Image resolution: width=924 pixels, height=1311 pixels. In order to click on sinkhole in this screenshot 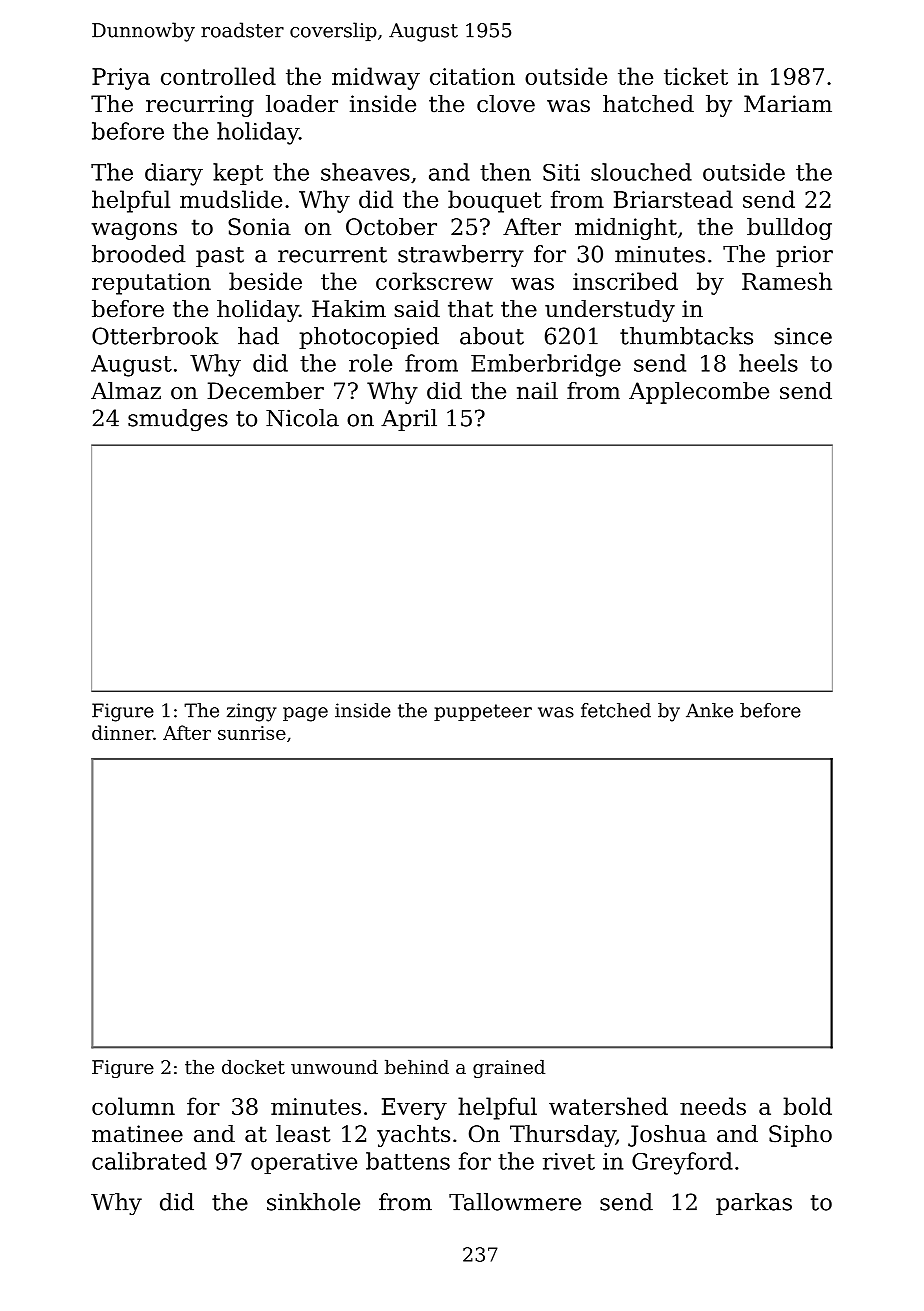, I will do `click(313, 1202)`.
